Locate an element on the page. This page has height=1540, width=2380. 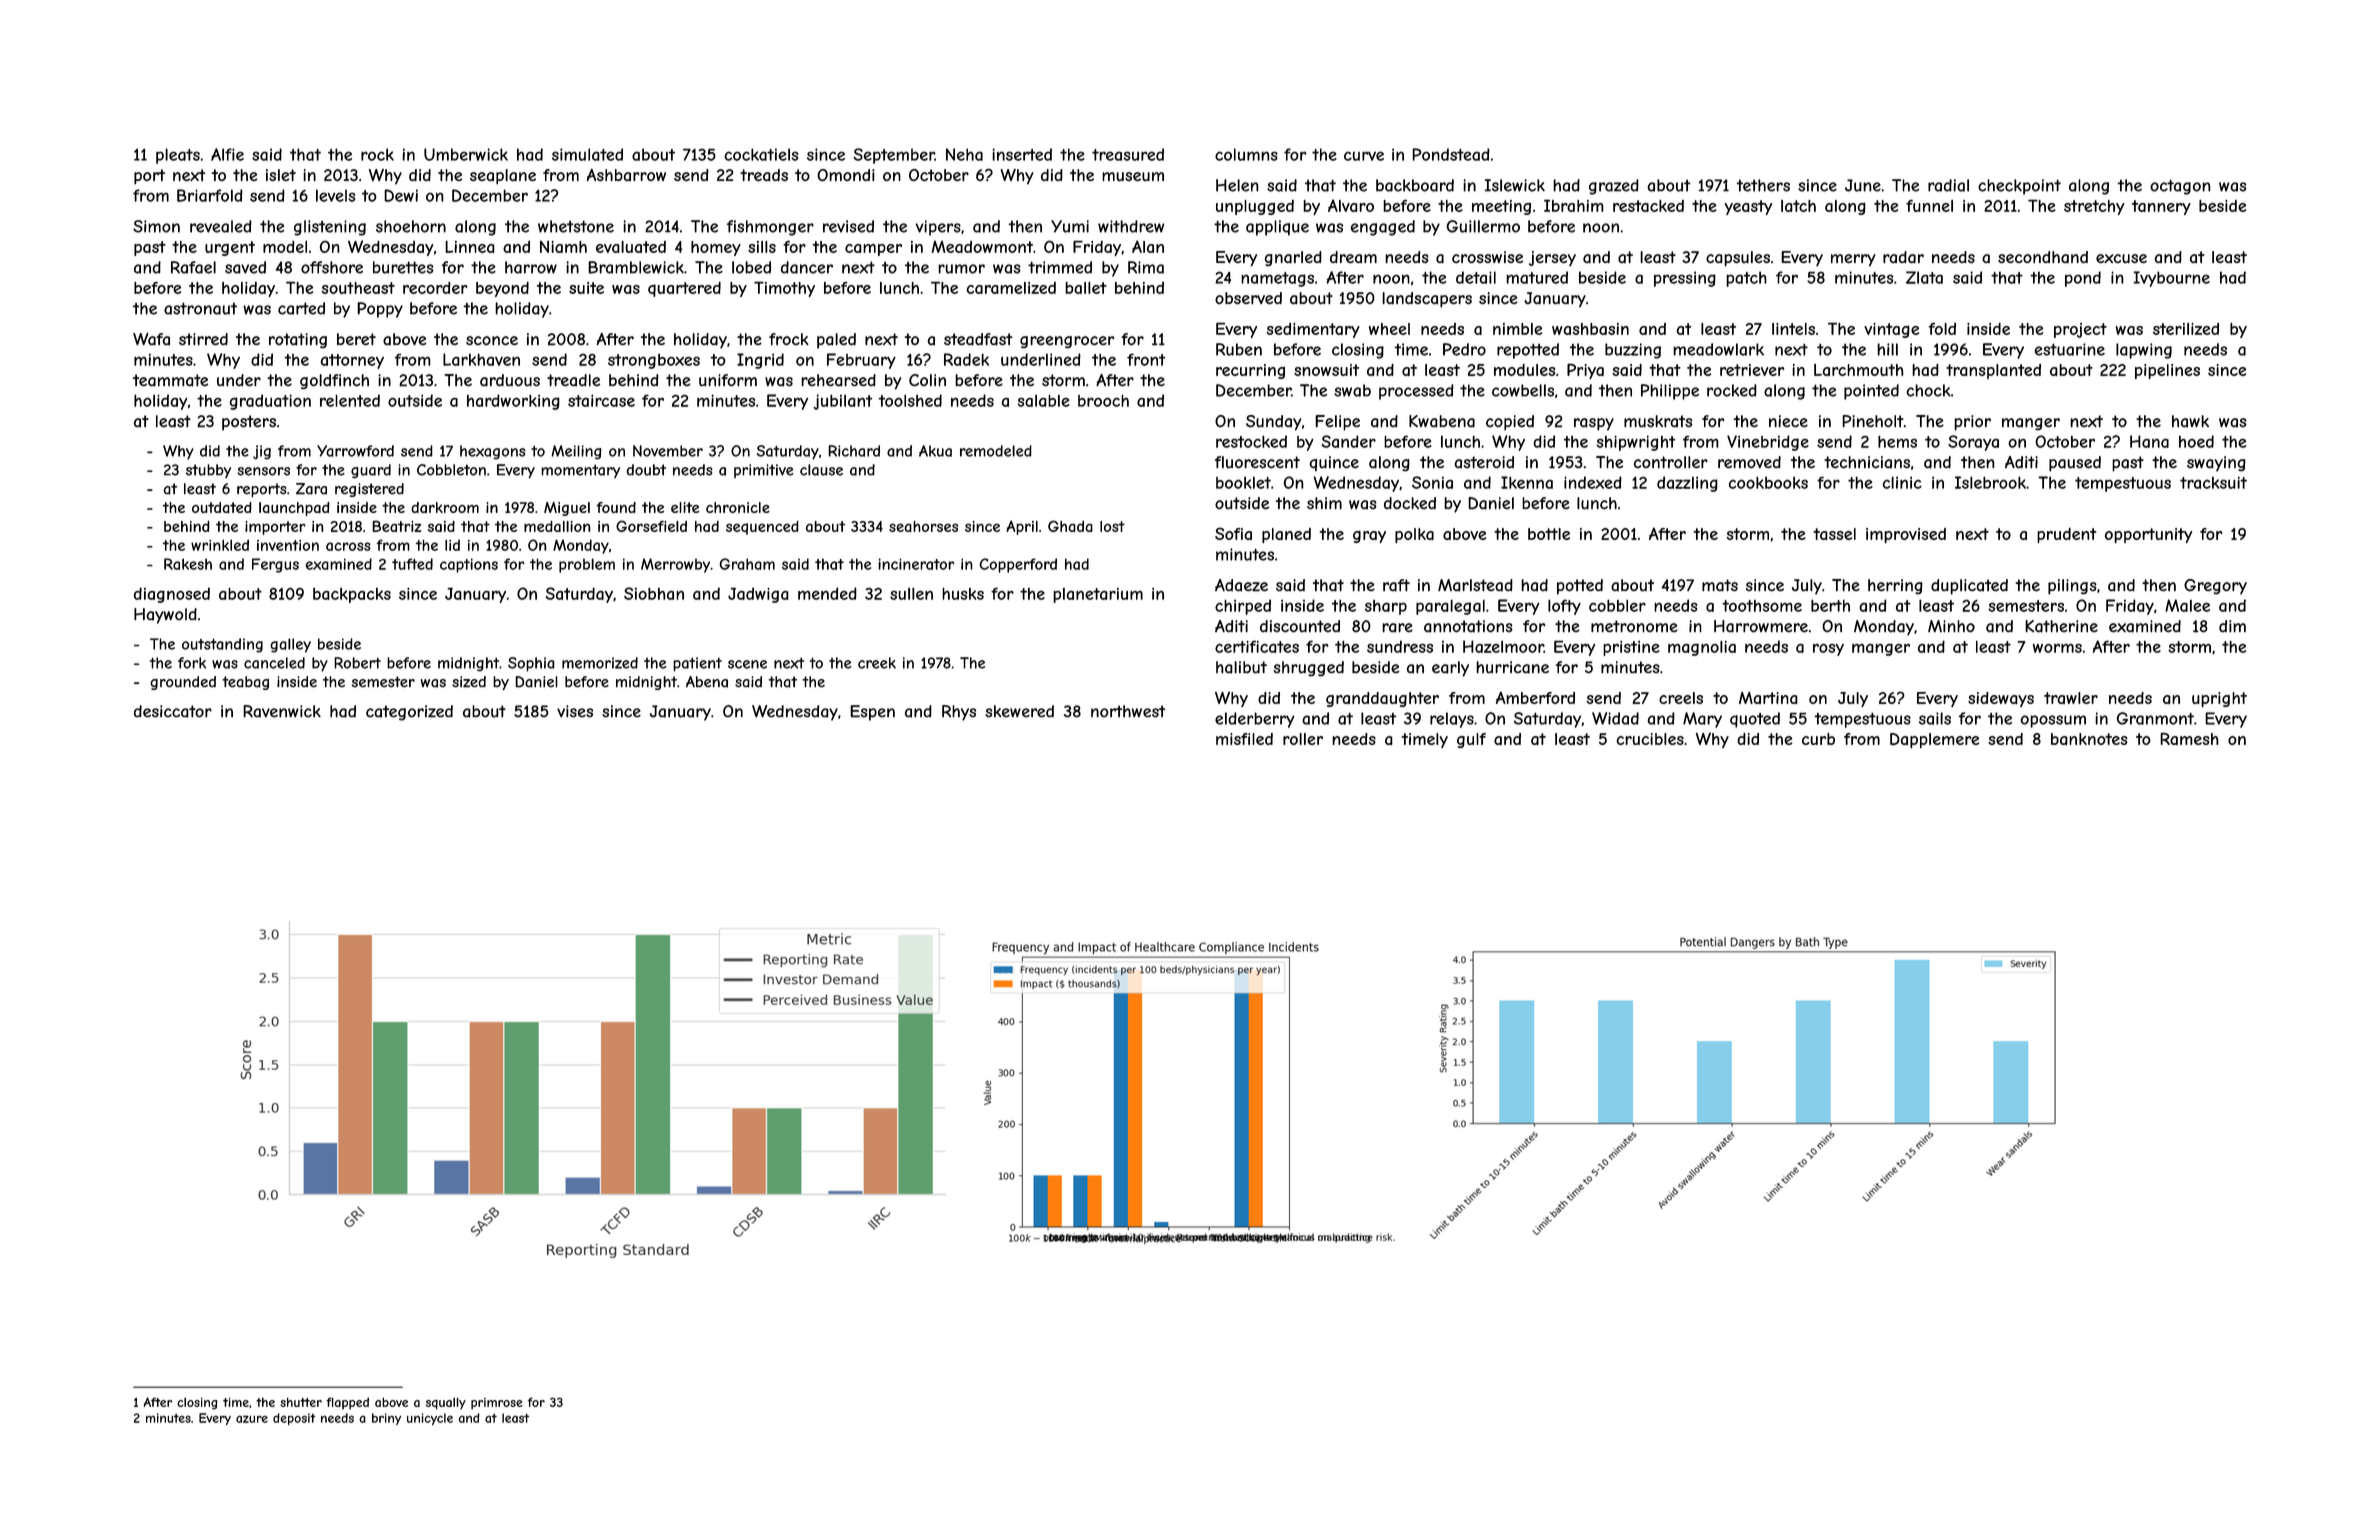
radial is located at coordinates (1948, 185).
